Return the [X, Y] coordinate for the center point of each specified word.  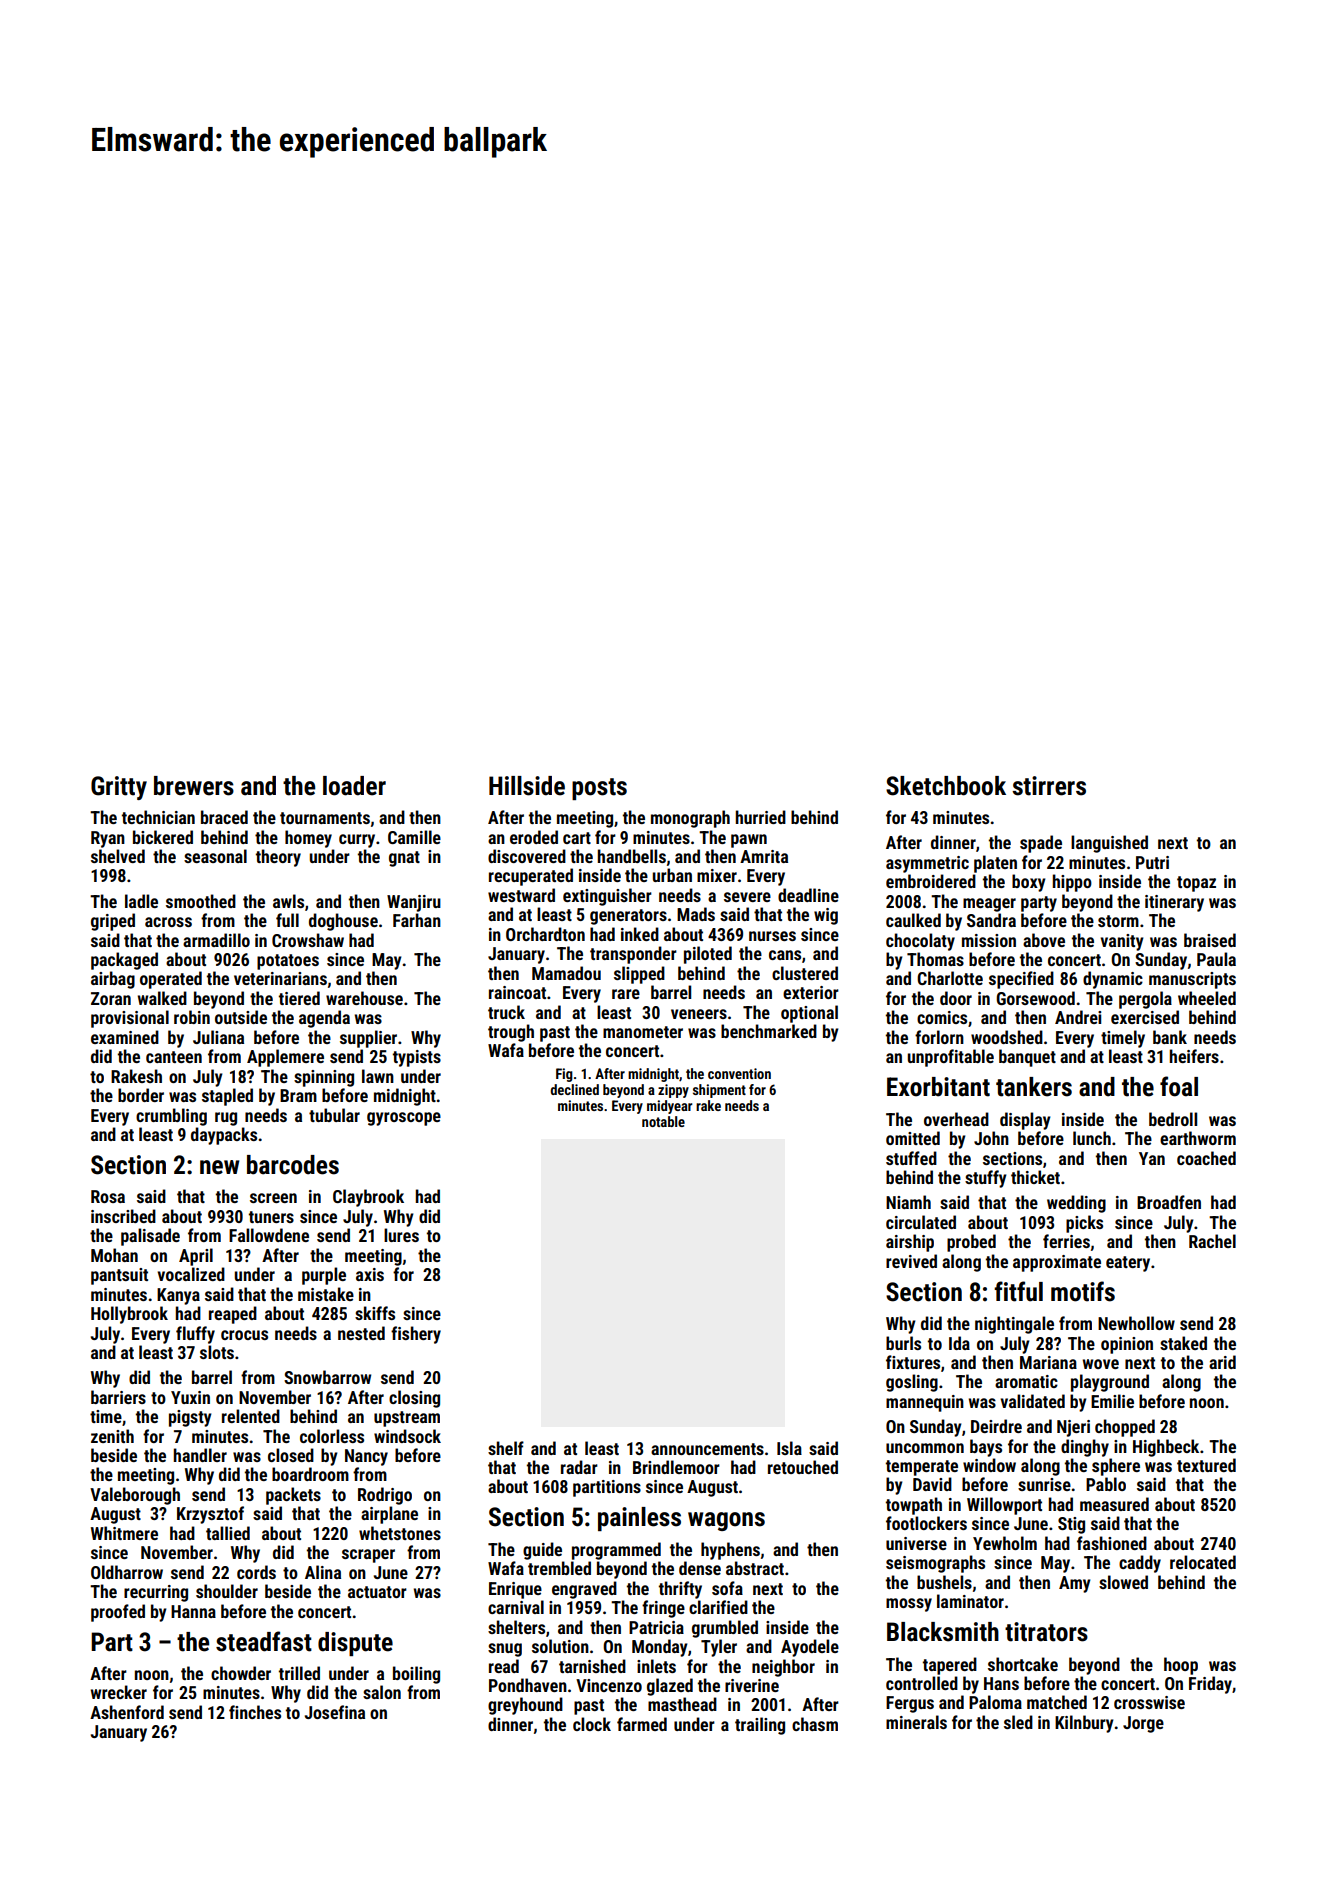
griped [113, 922]
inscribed [123, 1216]
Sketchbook [946, 786]
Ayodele [810, 1648]
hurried [761, 817]
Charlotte [950, 978]
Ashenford [127, 1712]
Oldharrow [127, 1572]
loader [354, 786]
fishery [416, 1335]
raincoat [517, 992]
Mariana [1048, 1362]
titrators [1046, 1632]
